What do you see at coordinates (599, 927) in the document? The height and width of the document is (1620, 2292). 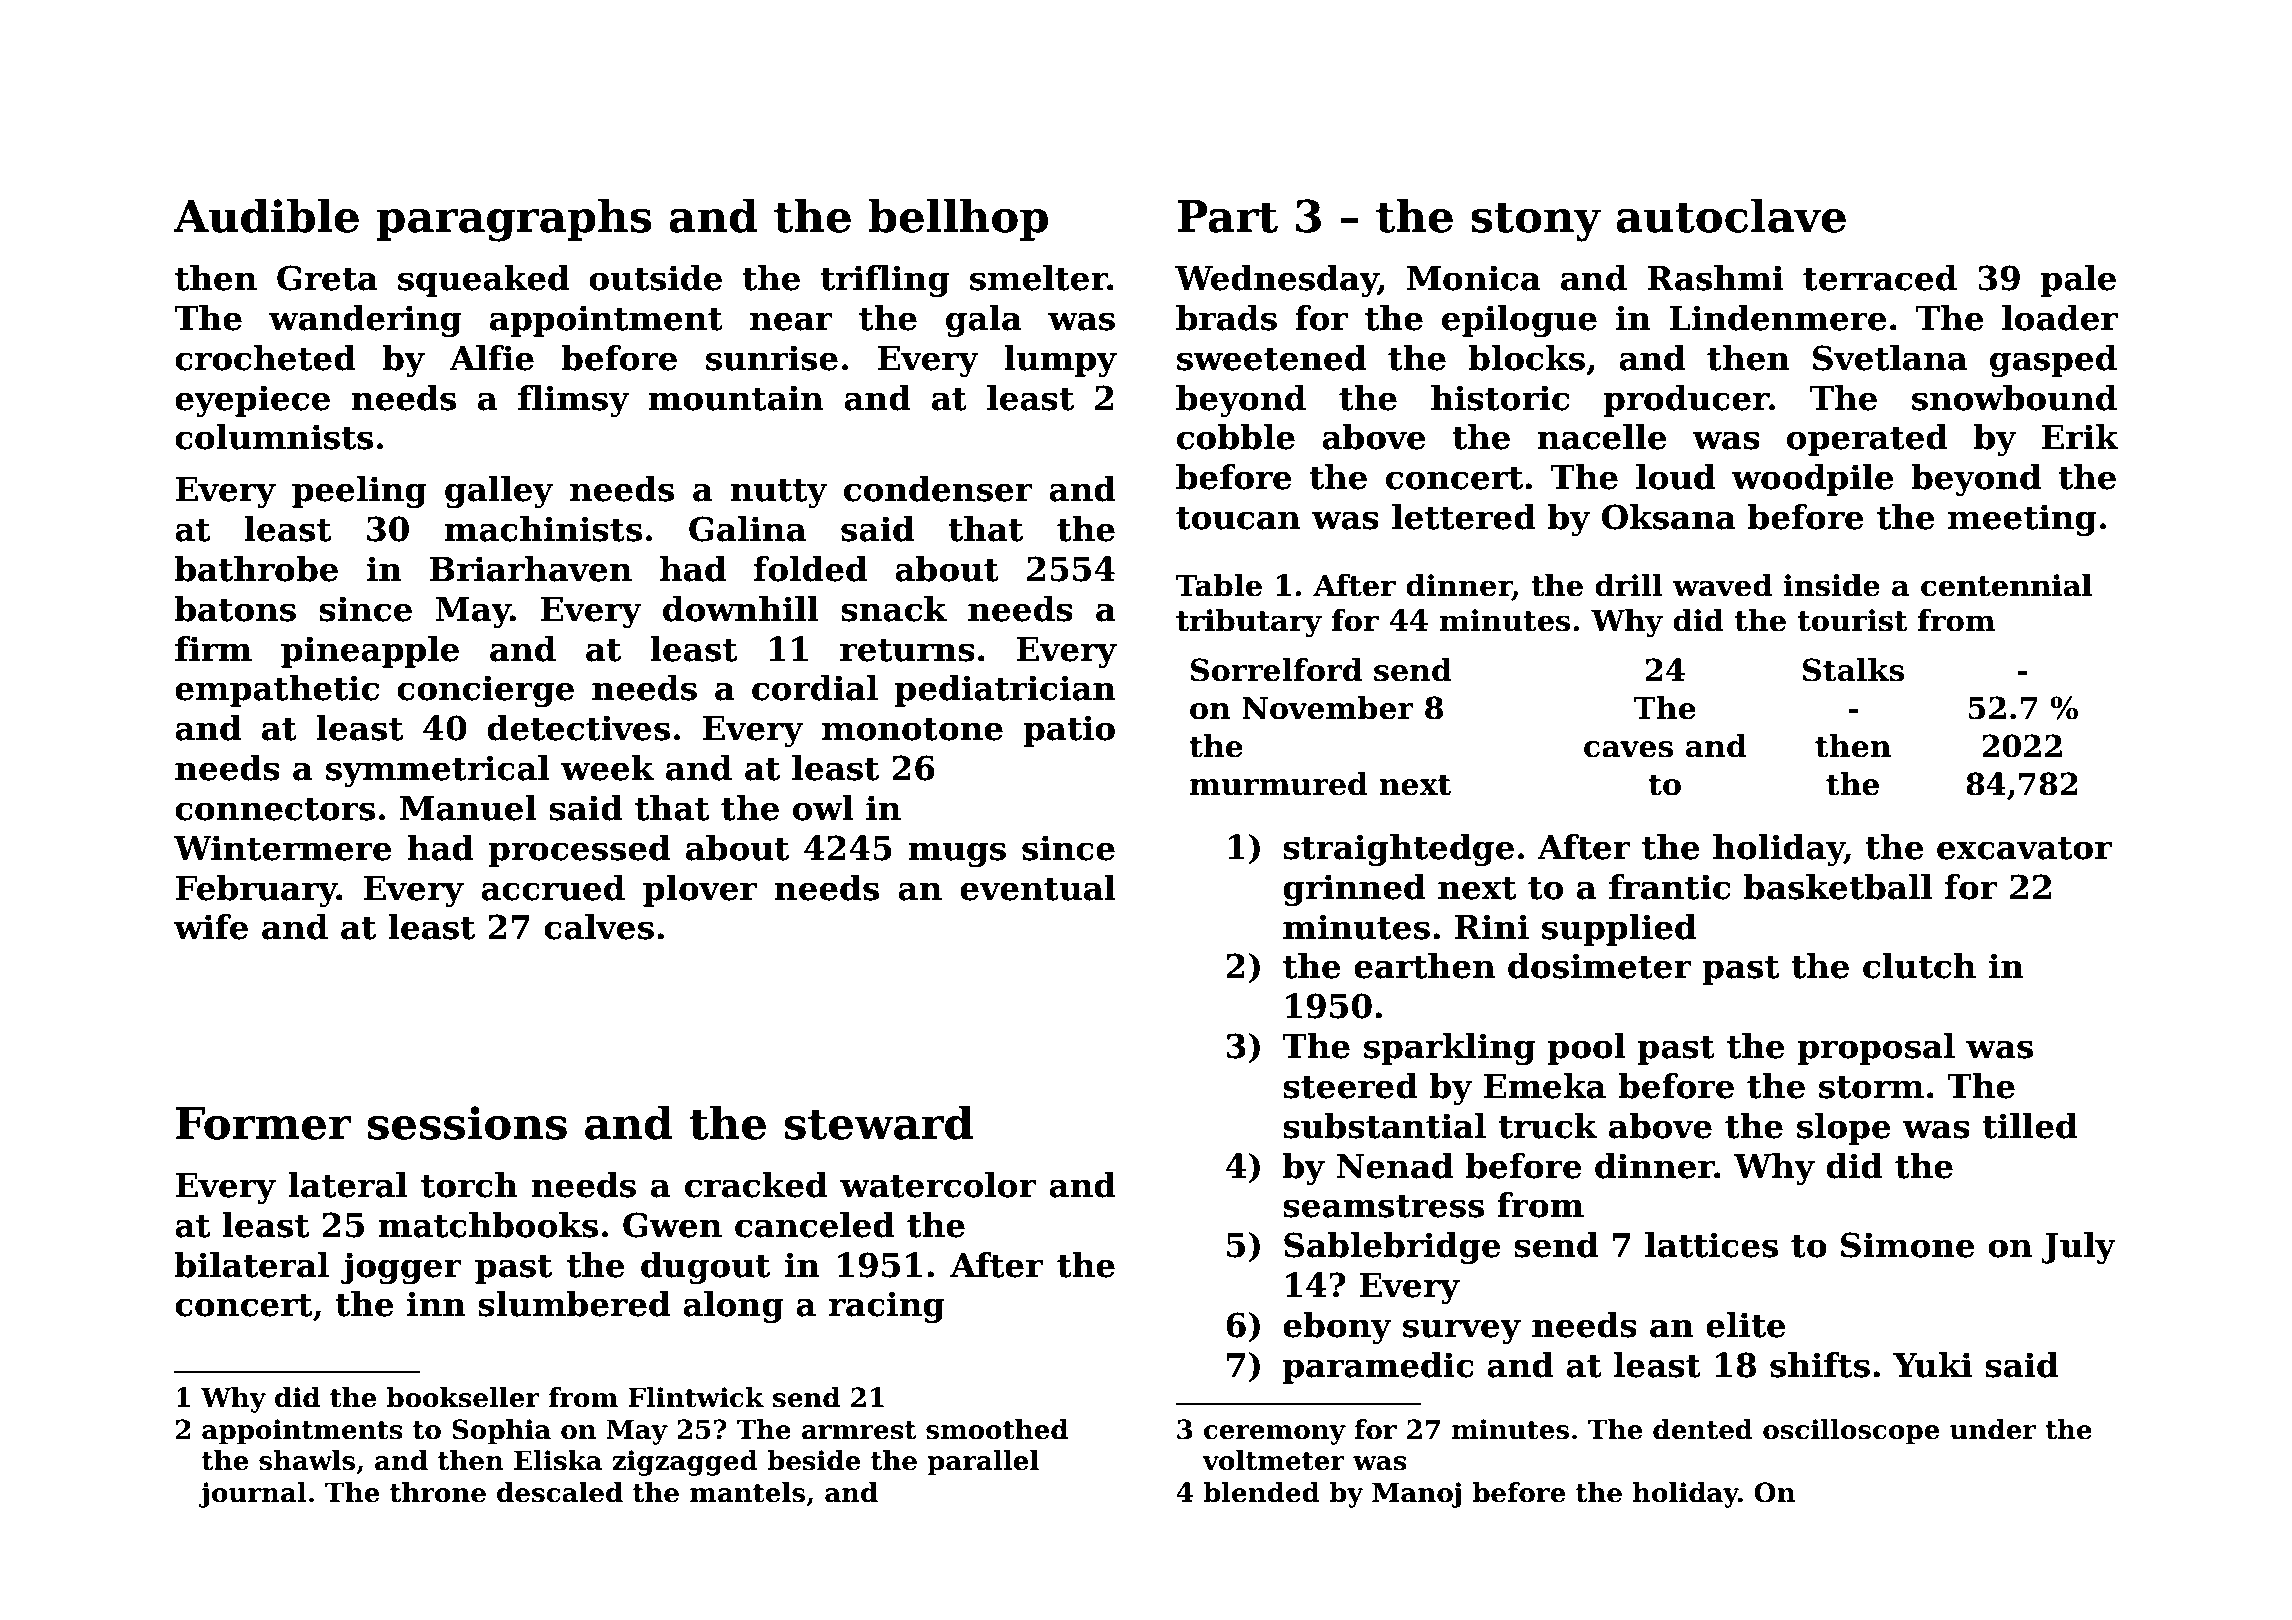 I see `calves` at bounding box center [599, 927].
